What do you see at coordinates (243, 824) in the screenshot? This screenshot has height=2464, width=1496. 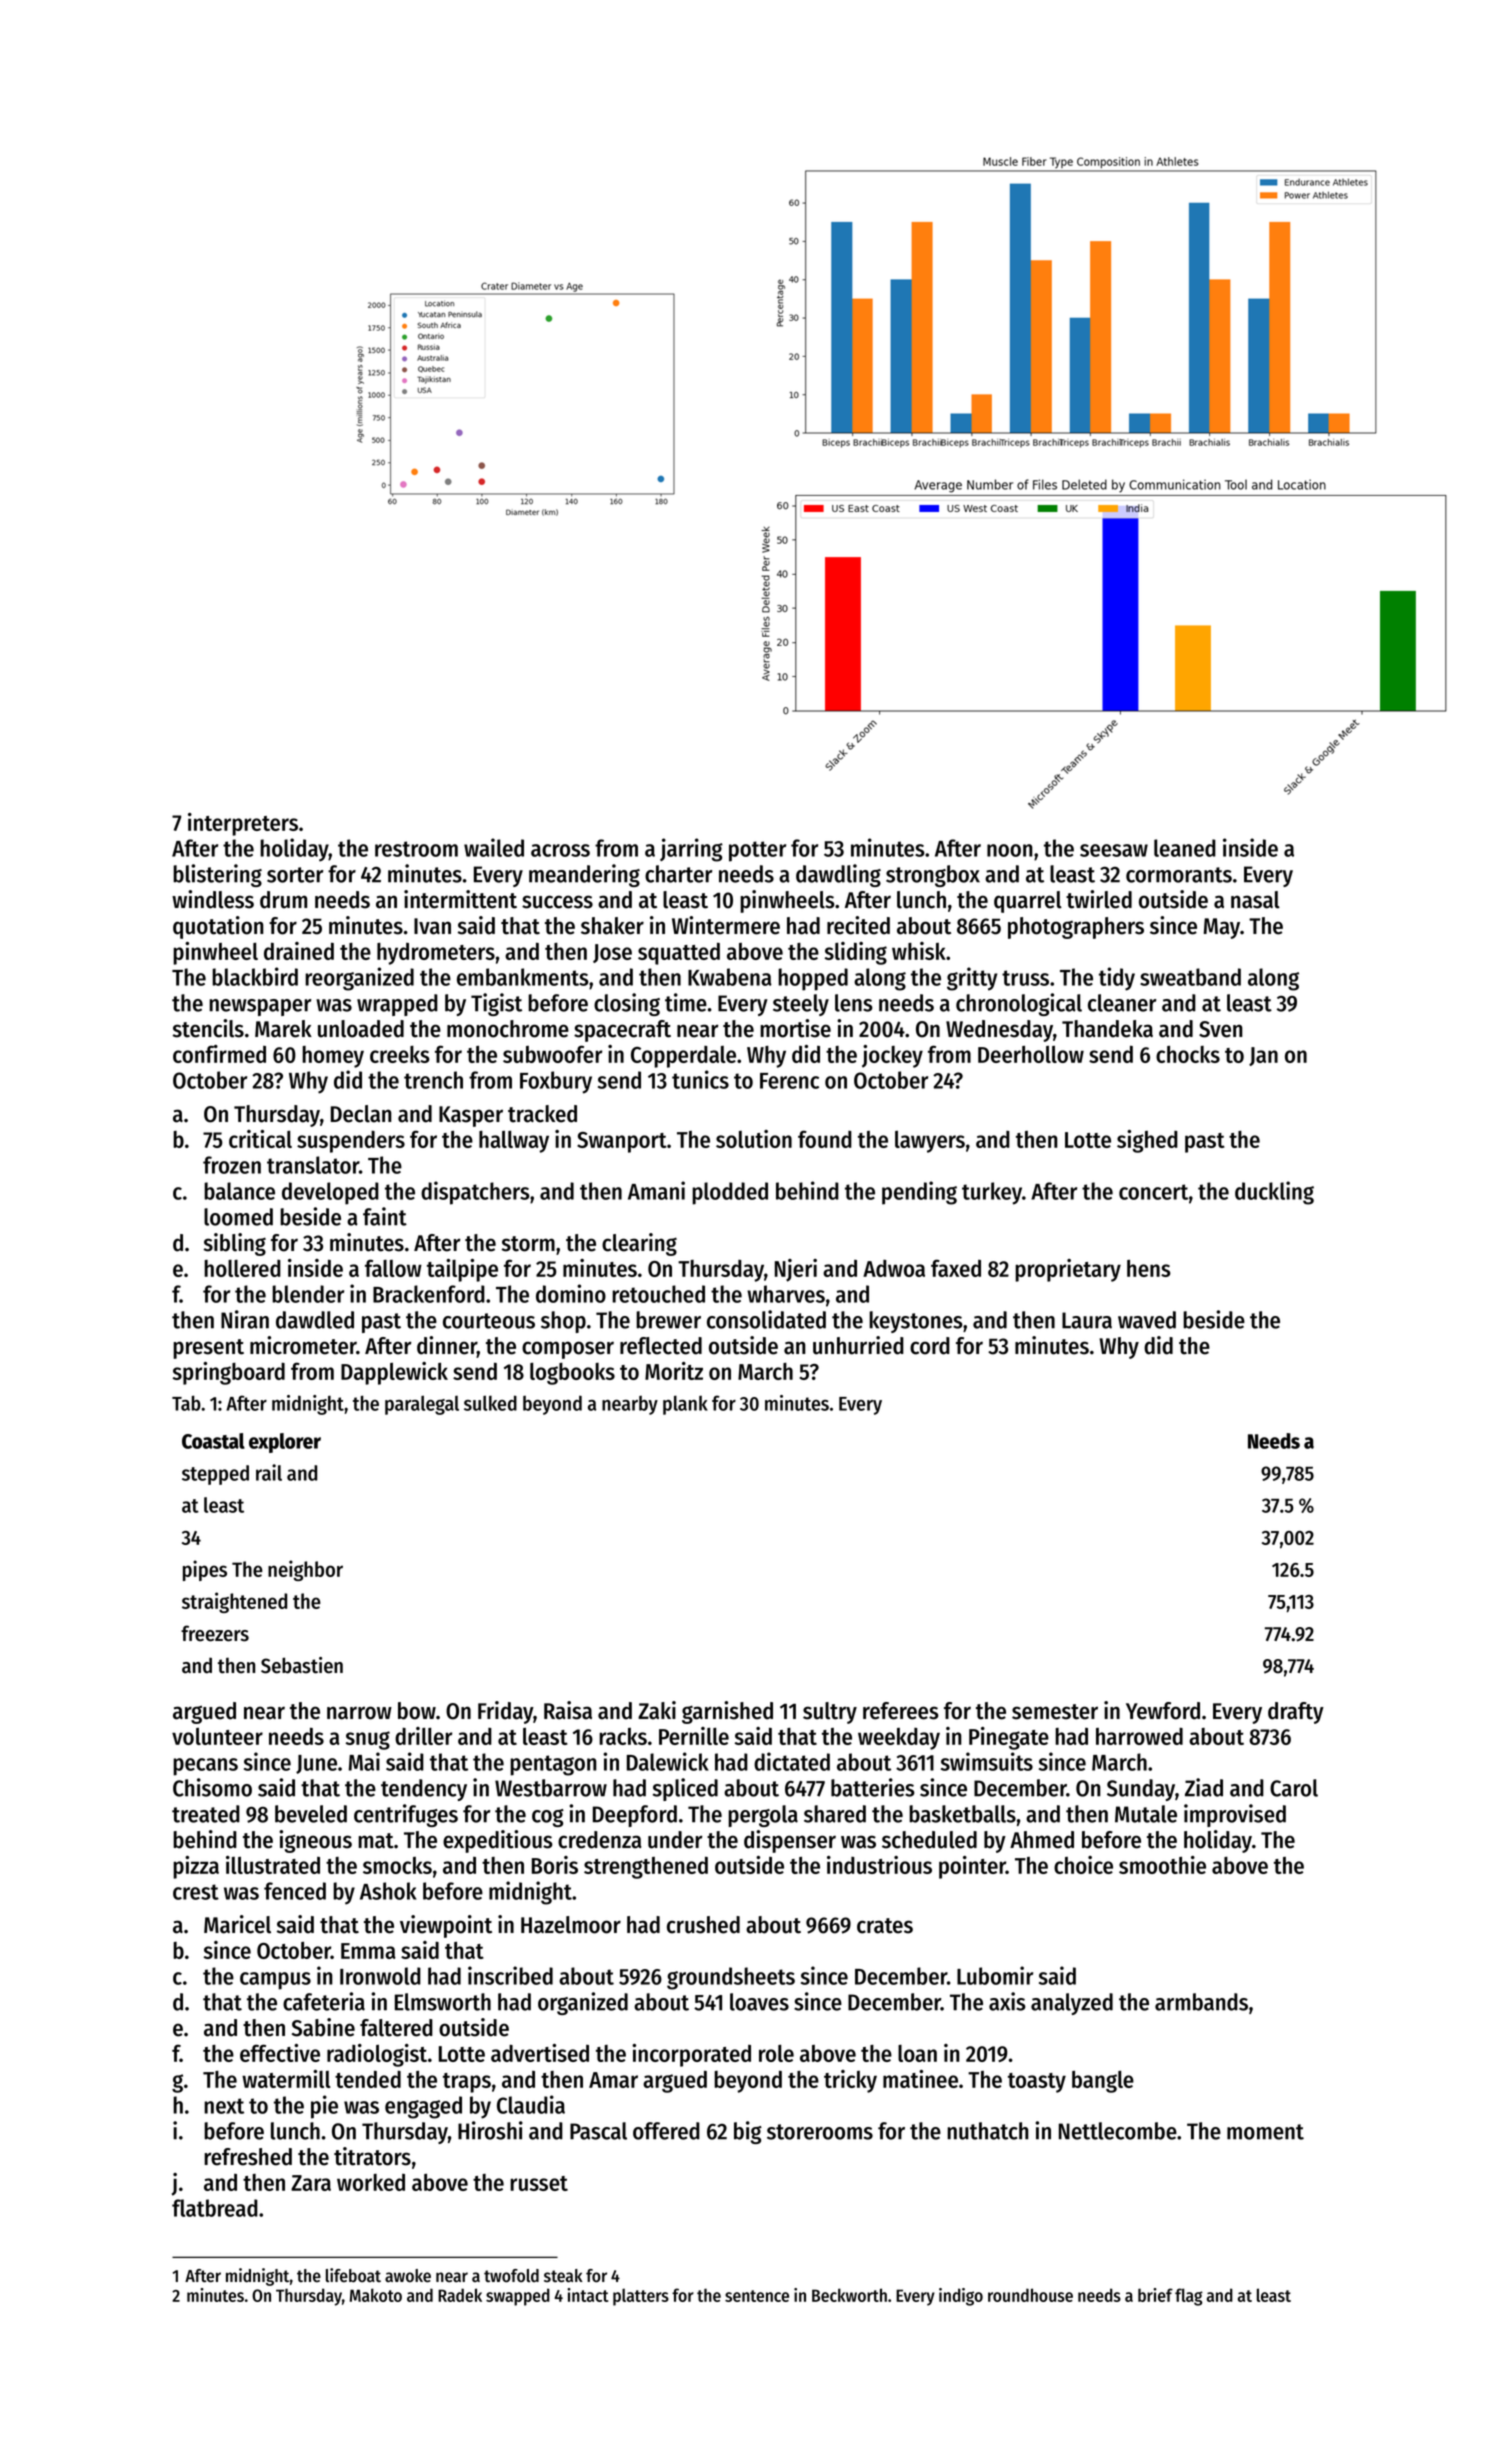 I see `interpreters` at bounding box center [243, 824].
